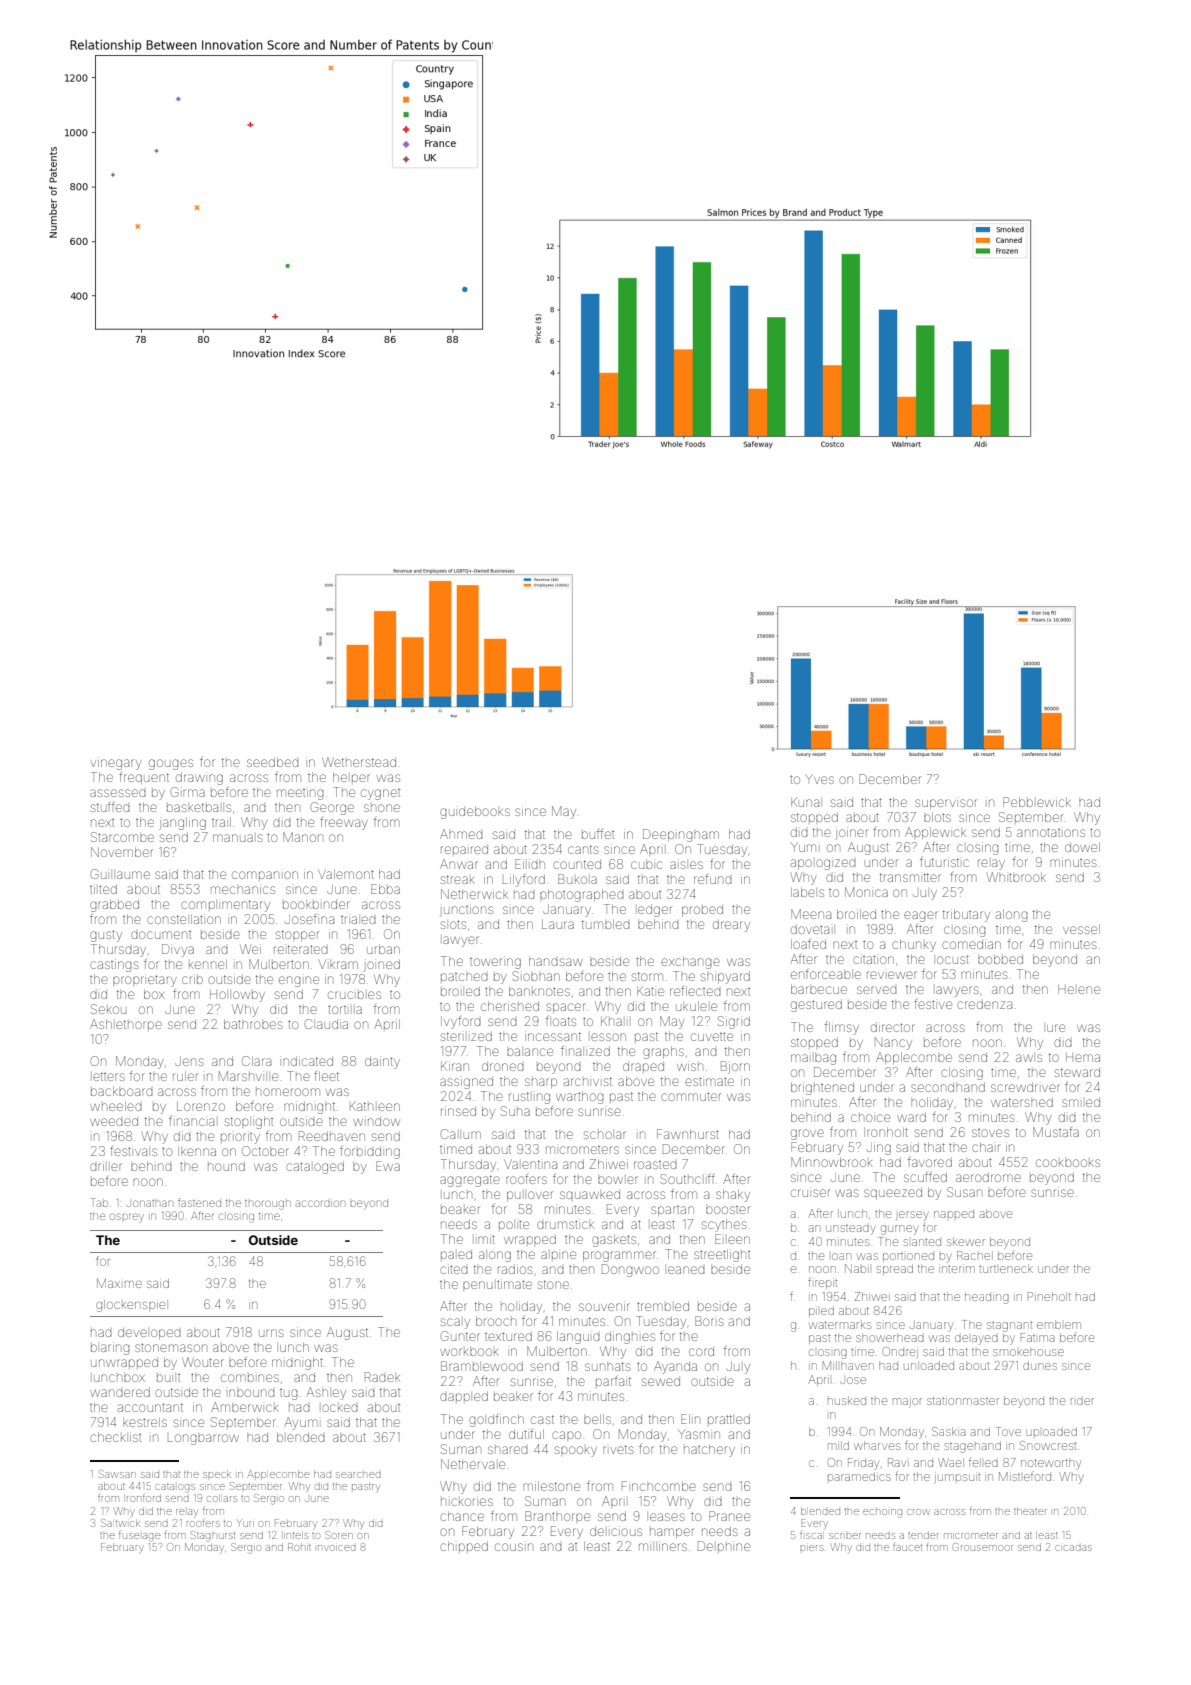 The width and height of the document is (1191, 1685). I want to click on Yves, so click(819, 779).
